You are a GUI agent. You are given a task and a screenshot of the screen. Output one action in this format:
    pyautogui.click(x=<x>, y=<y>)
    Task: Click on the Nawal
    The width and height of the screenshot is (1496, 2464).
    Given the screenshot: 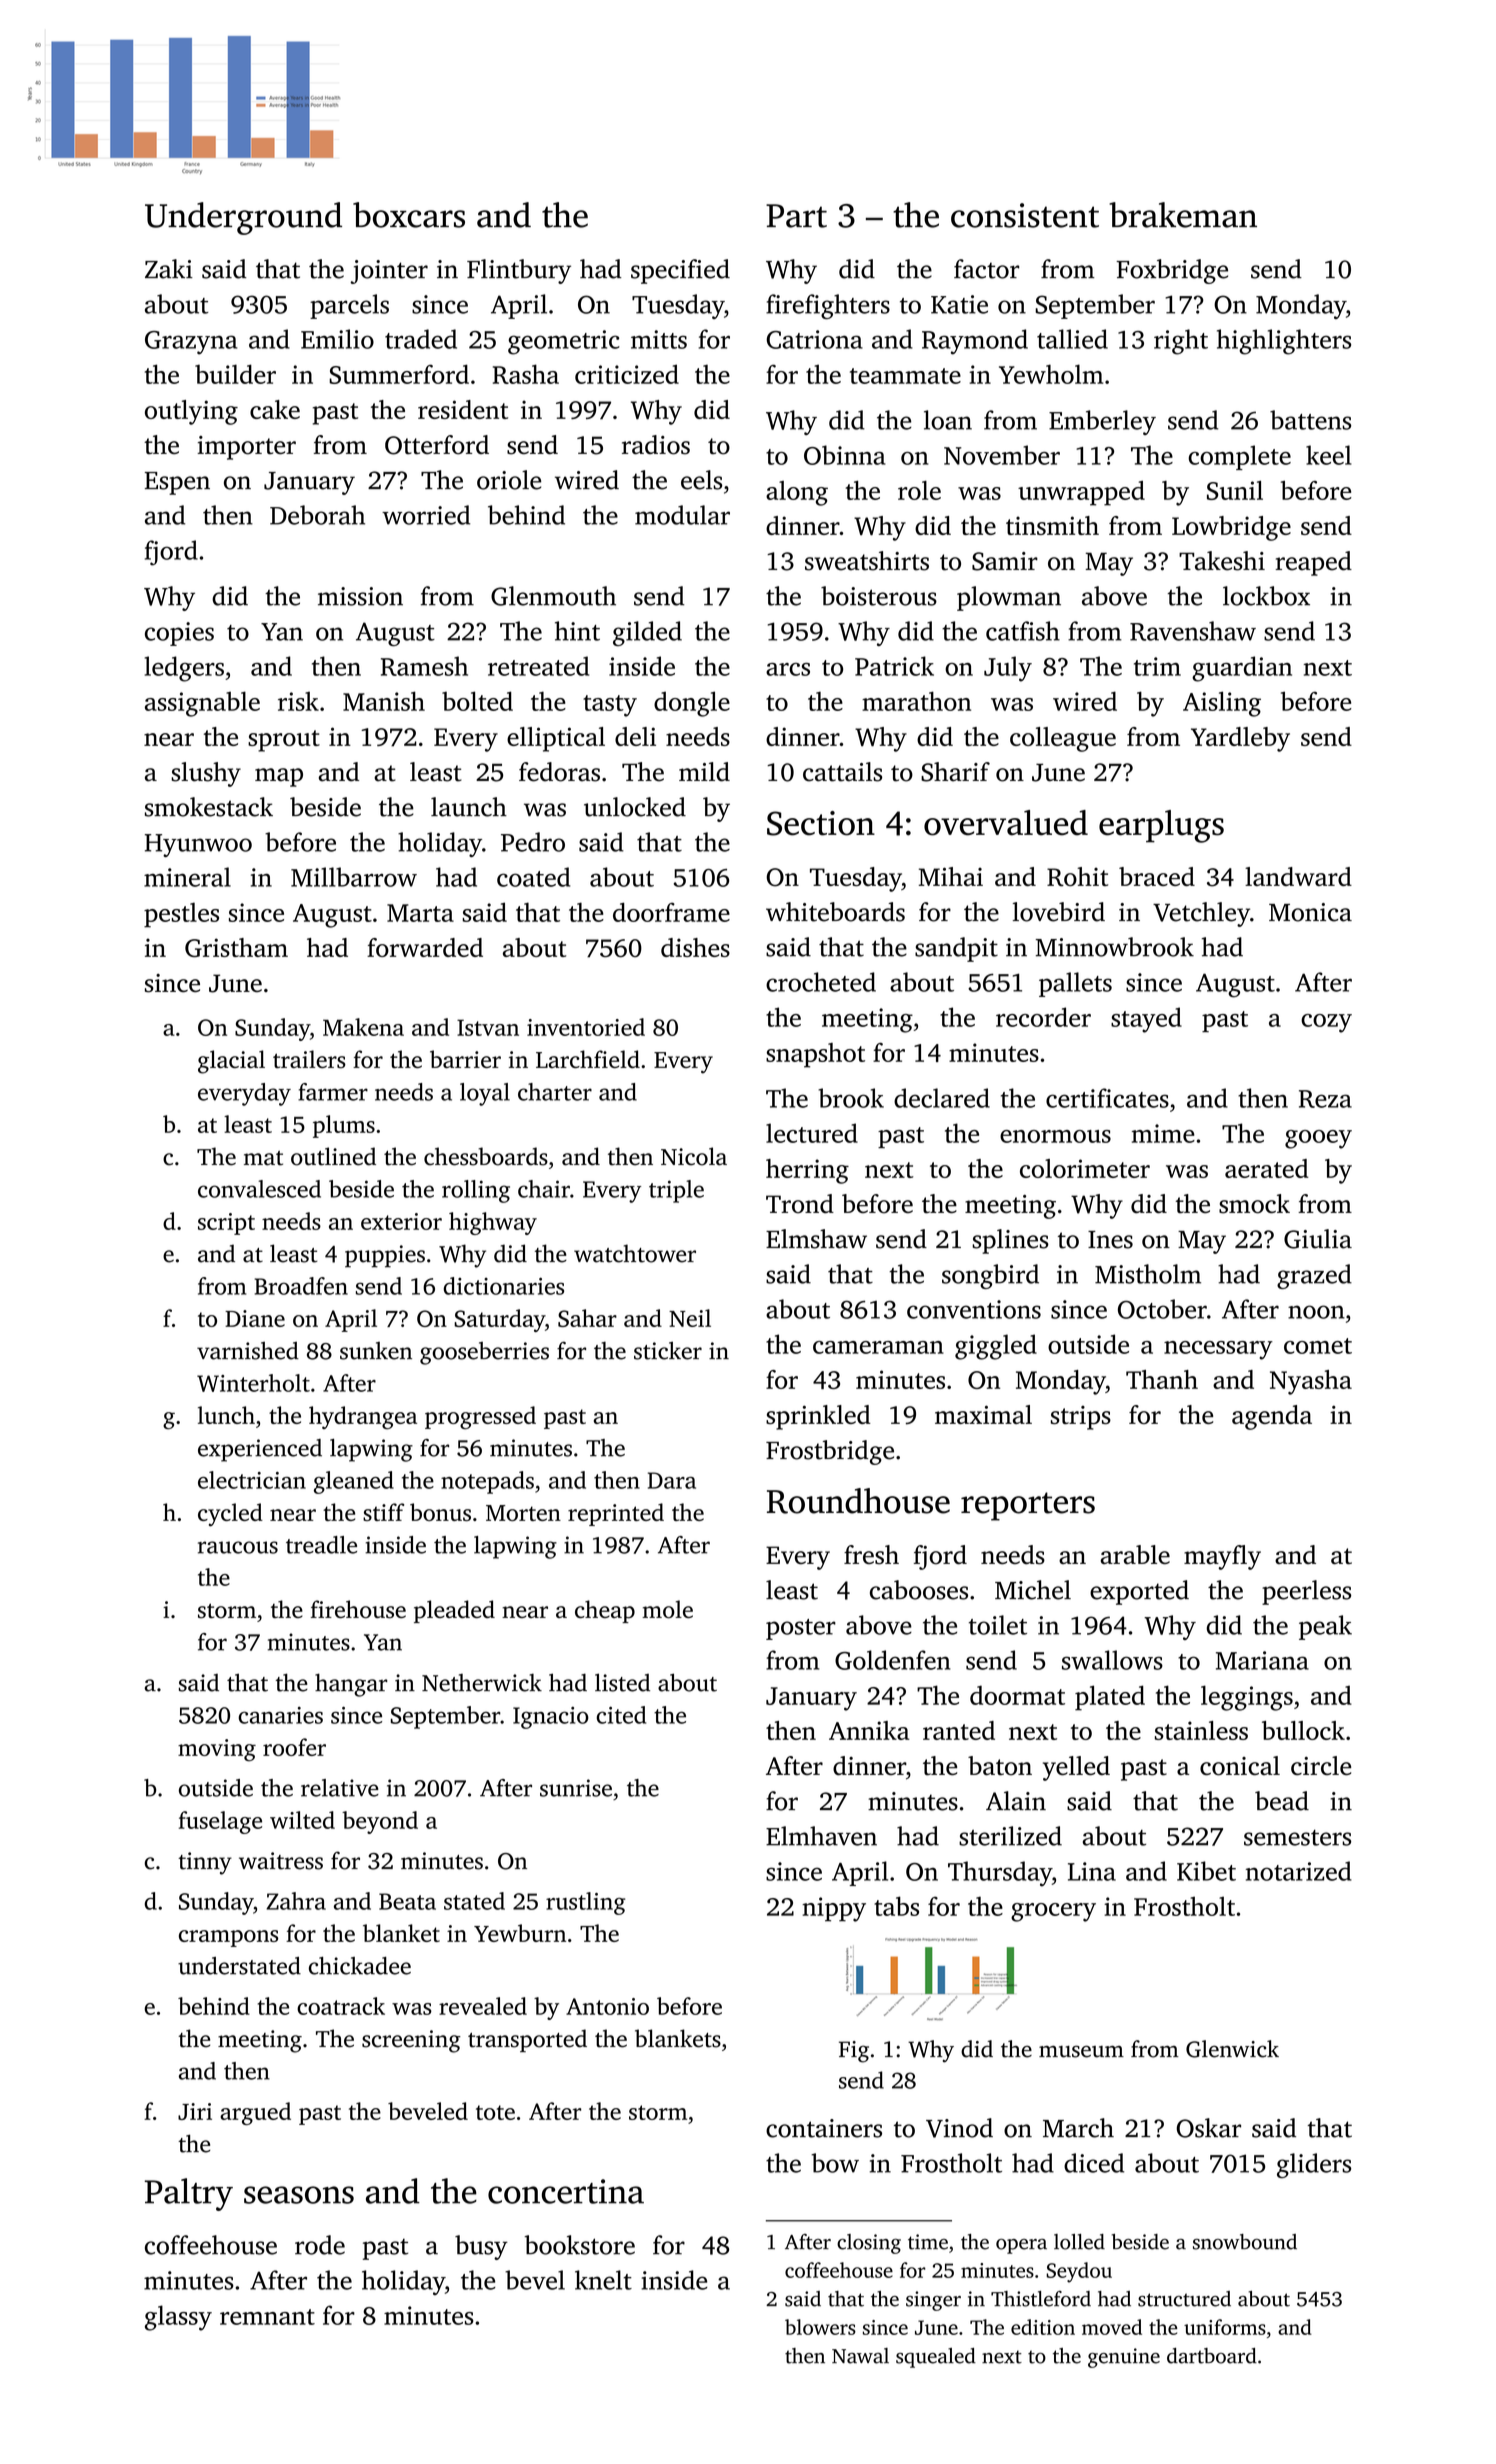 What is the action you would take?
    pyautogui.click(x=860, y=2356)
